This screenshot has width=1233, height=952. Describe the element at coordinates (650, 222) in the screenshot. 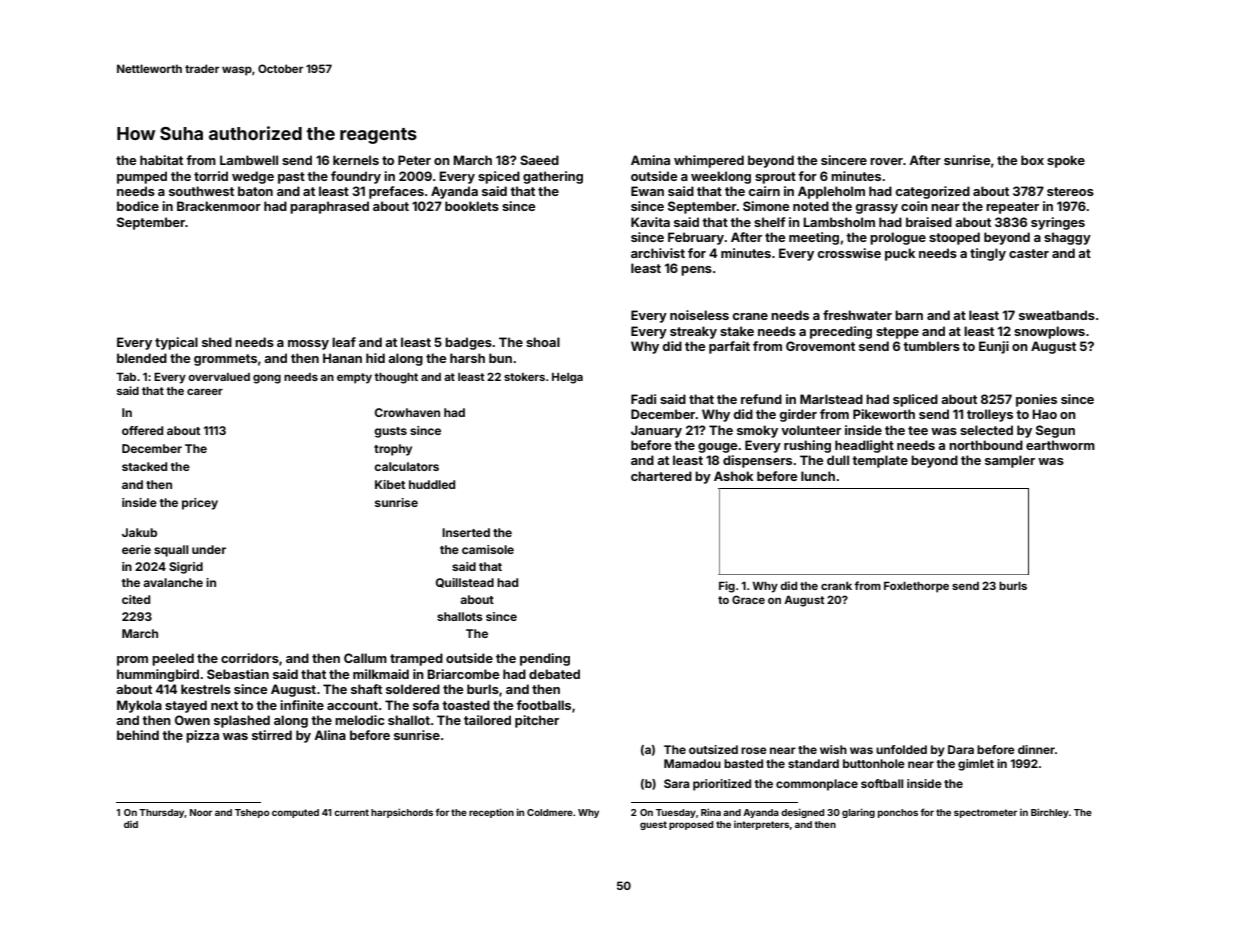

I see `Kavita` at that location.
